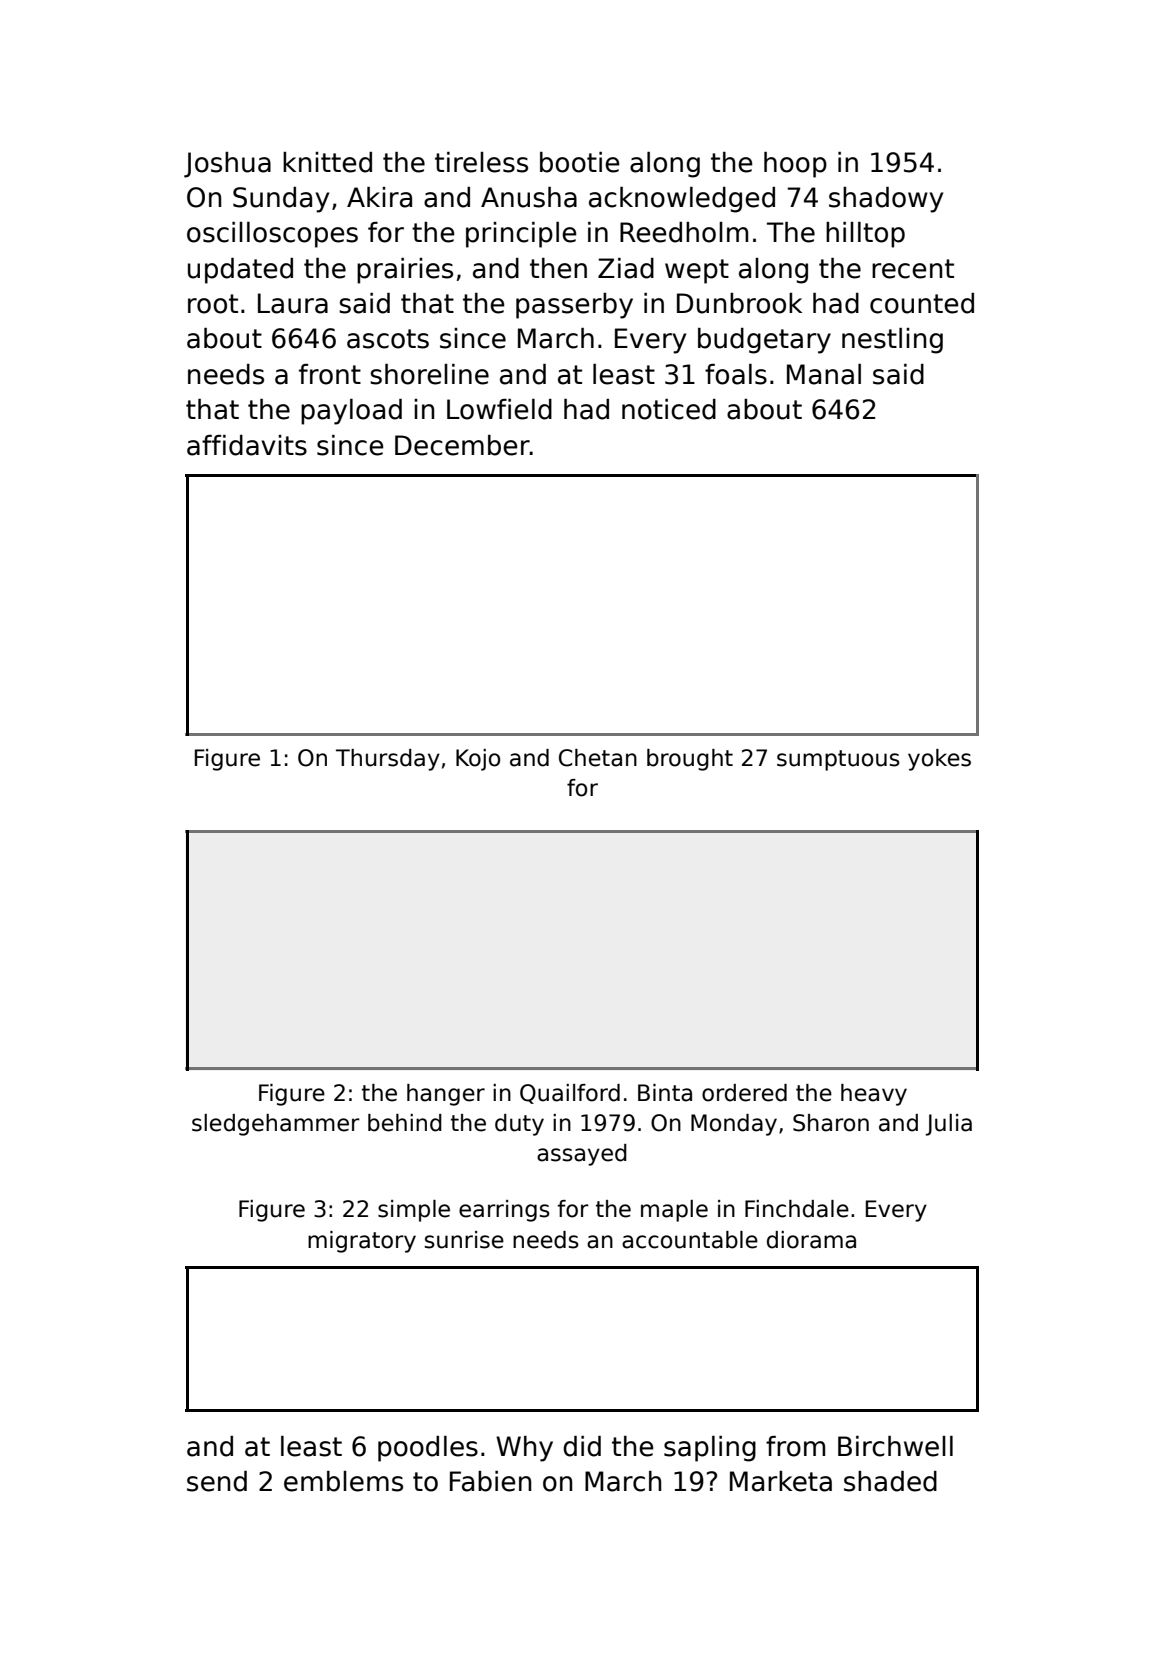 The width and height of the document is (1165, 1654). I want to click on Joshua, so click(227, 165).
